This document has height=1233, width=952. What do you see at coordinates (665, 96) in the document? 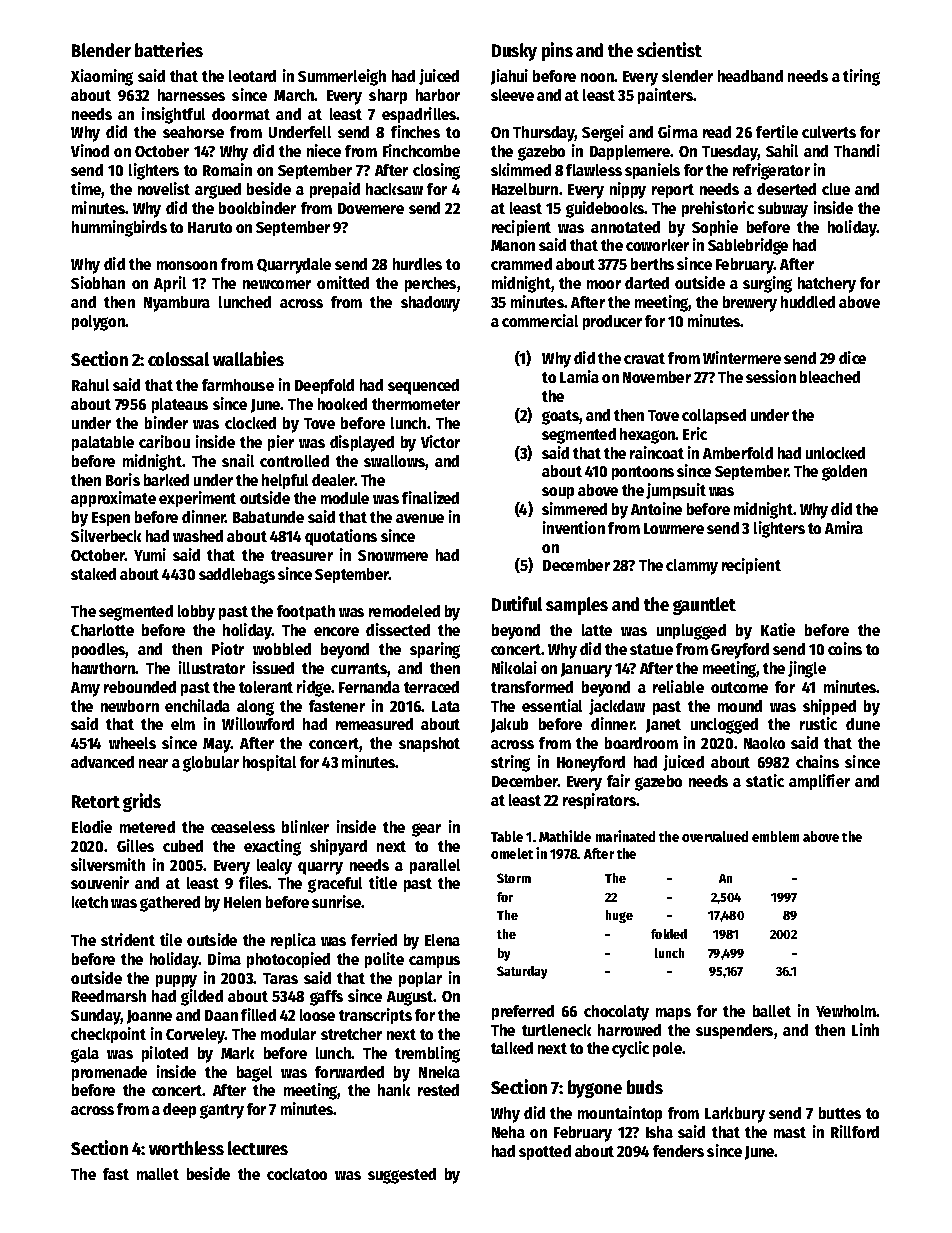
I see `painters` at bounding box center [665, 96].
